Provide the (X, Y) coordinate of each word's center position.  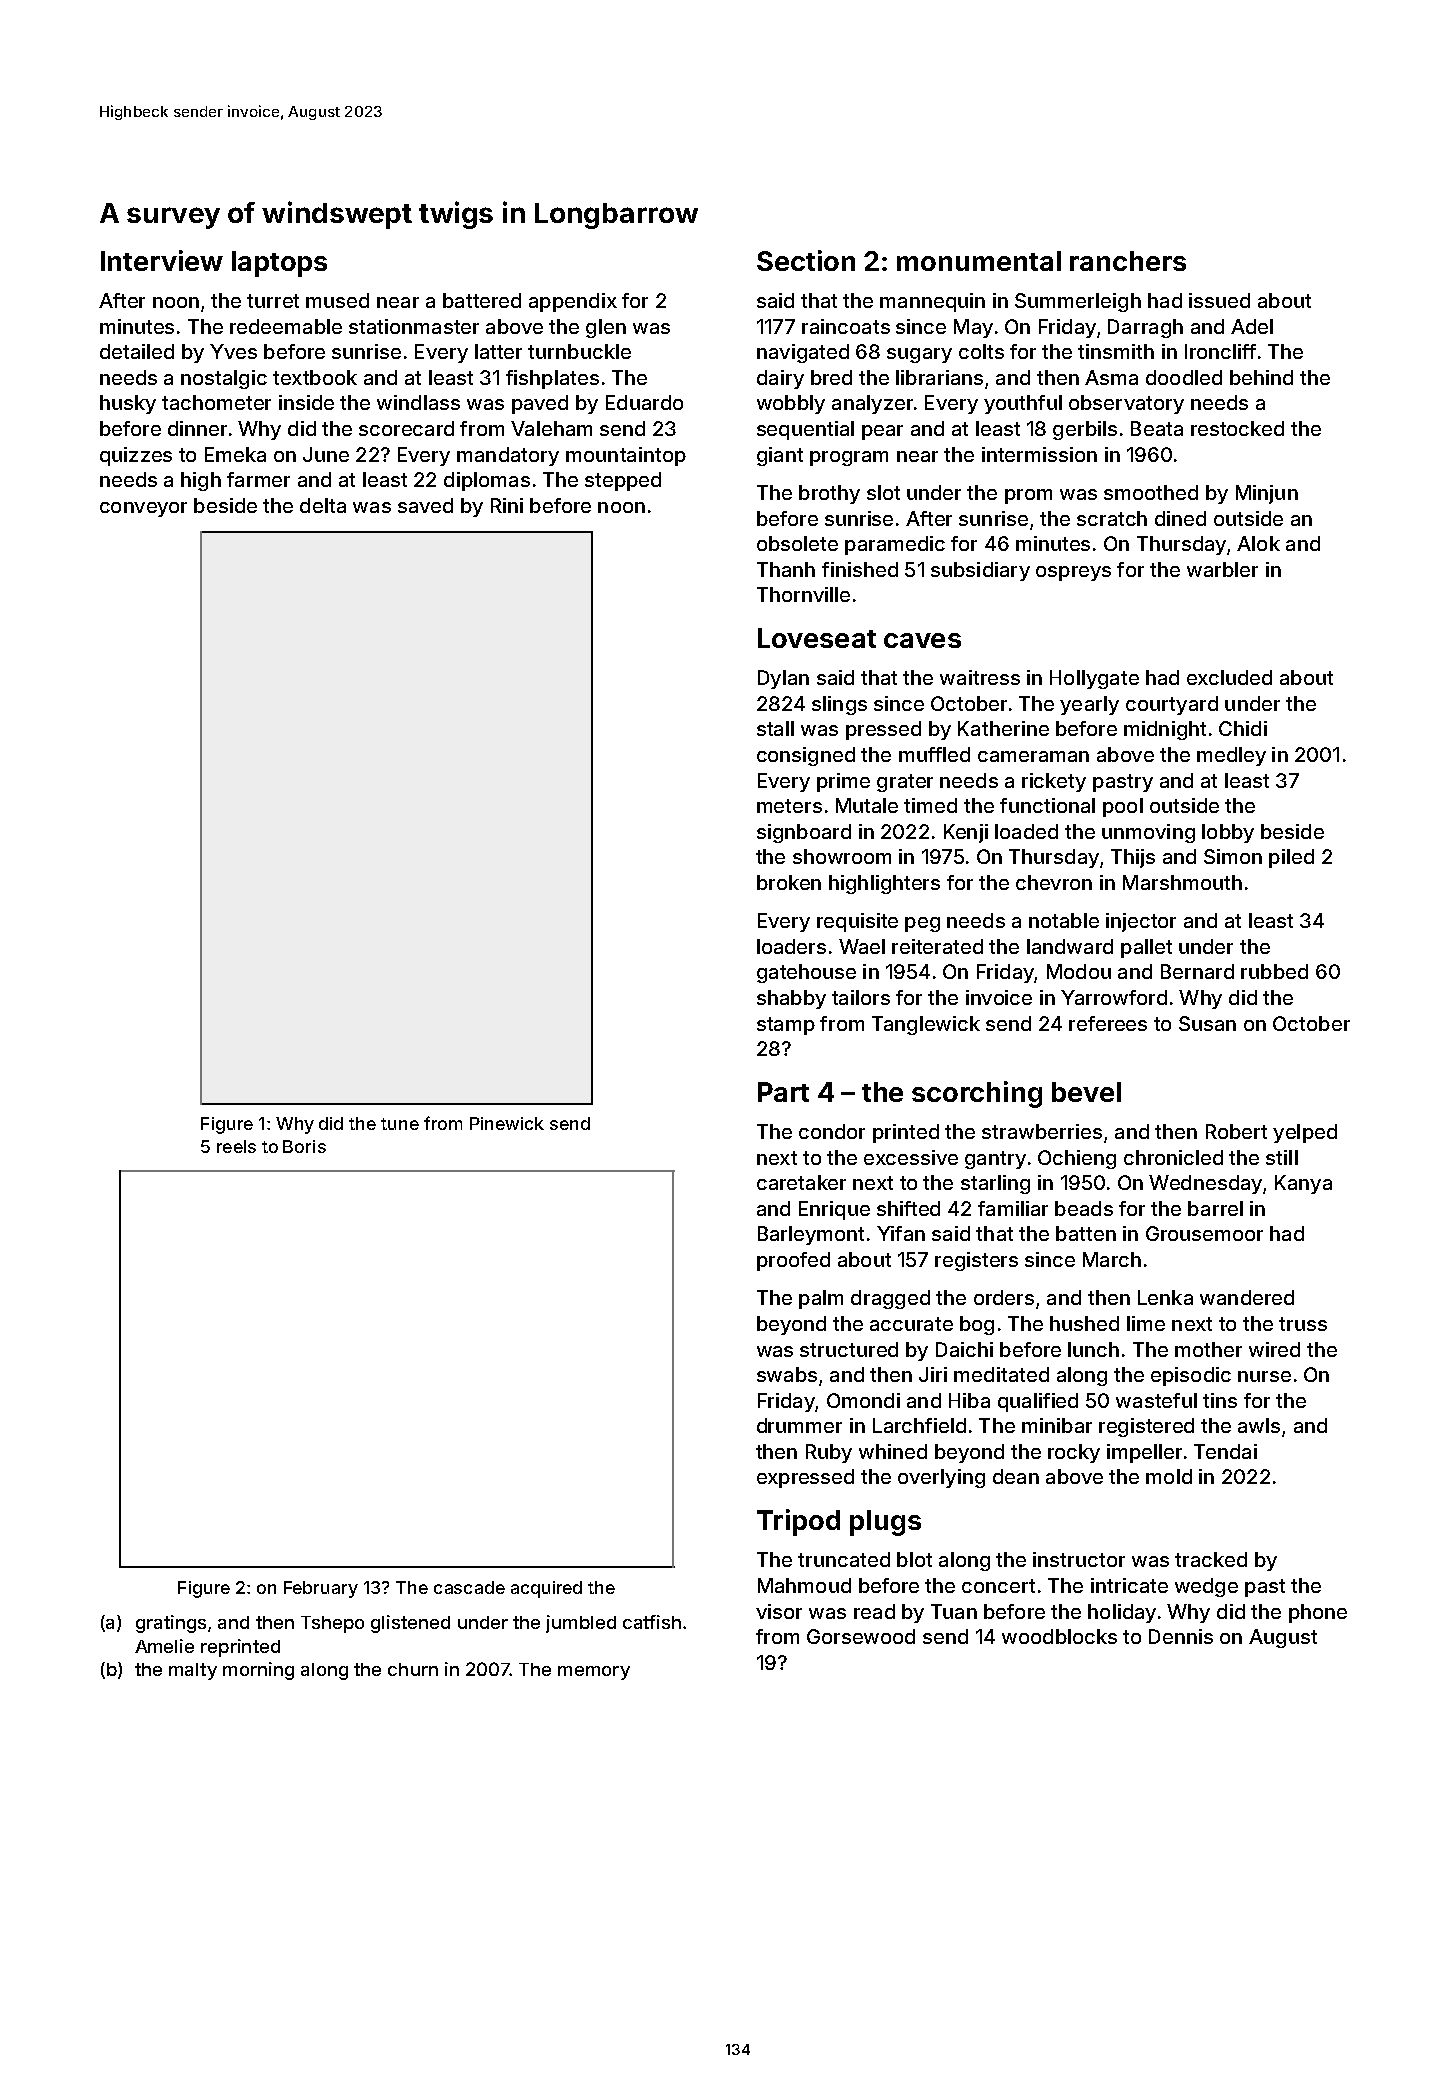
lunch (1093, 1349)
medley (1231, 756)
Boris (304, 1146)
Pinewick (507, 1123)
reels (236, 1146)
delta (323, 505)
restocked (1237, 428)
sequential (805, 430)
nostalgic (224, 379)
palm (821, 1299)
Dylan (783, 679)
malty (193, 1671)
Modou (1079, 971)
